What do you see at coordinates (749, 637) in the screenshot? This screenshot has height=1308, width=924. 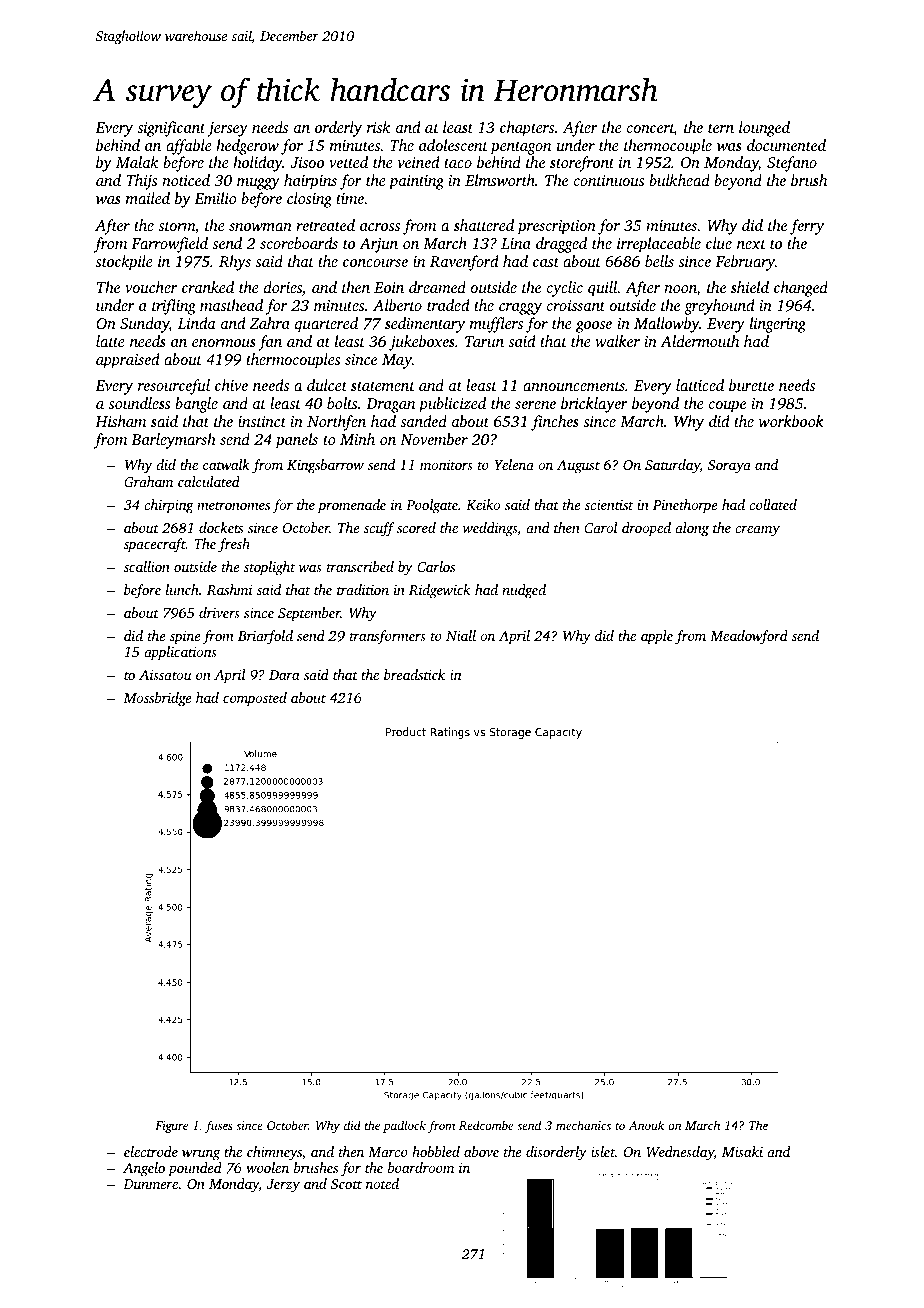 I see `Meadowford` at bounding box center [749, 637].
